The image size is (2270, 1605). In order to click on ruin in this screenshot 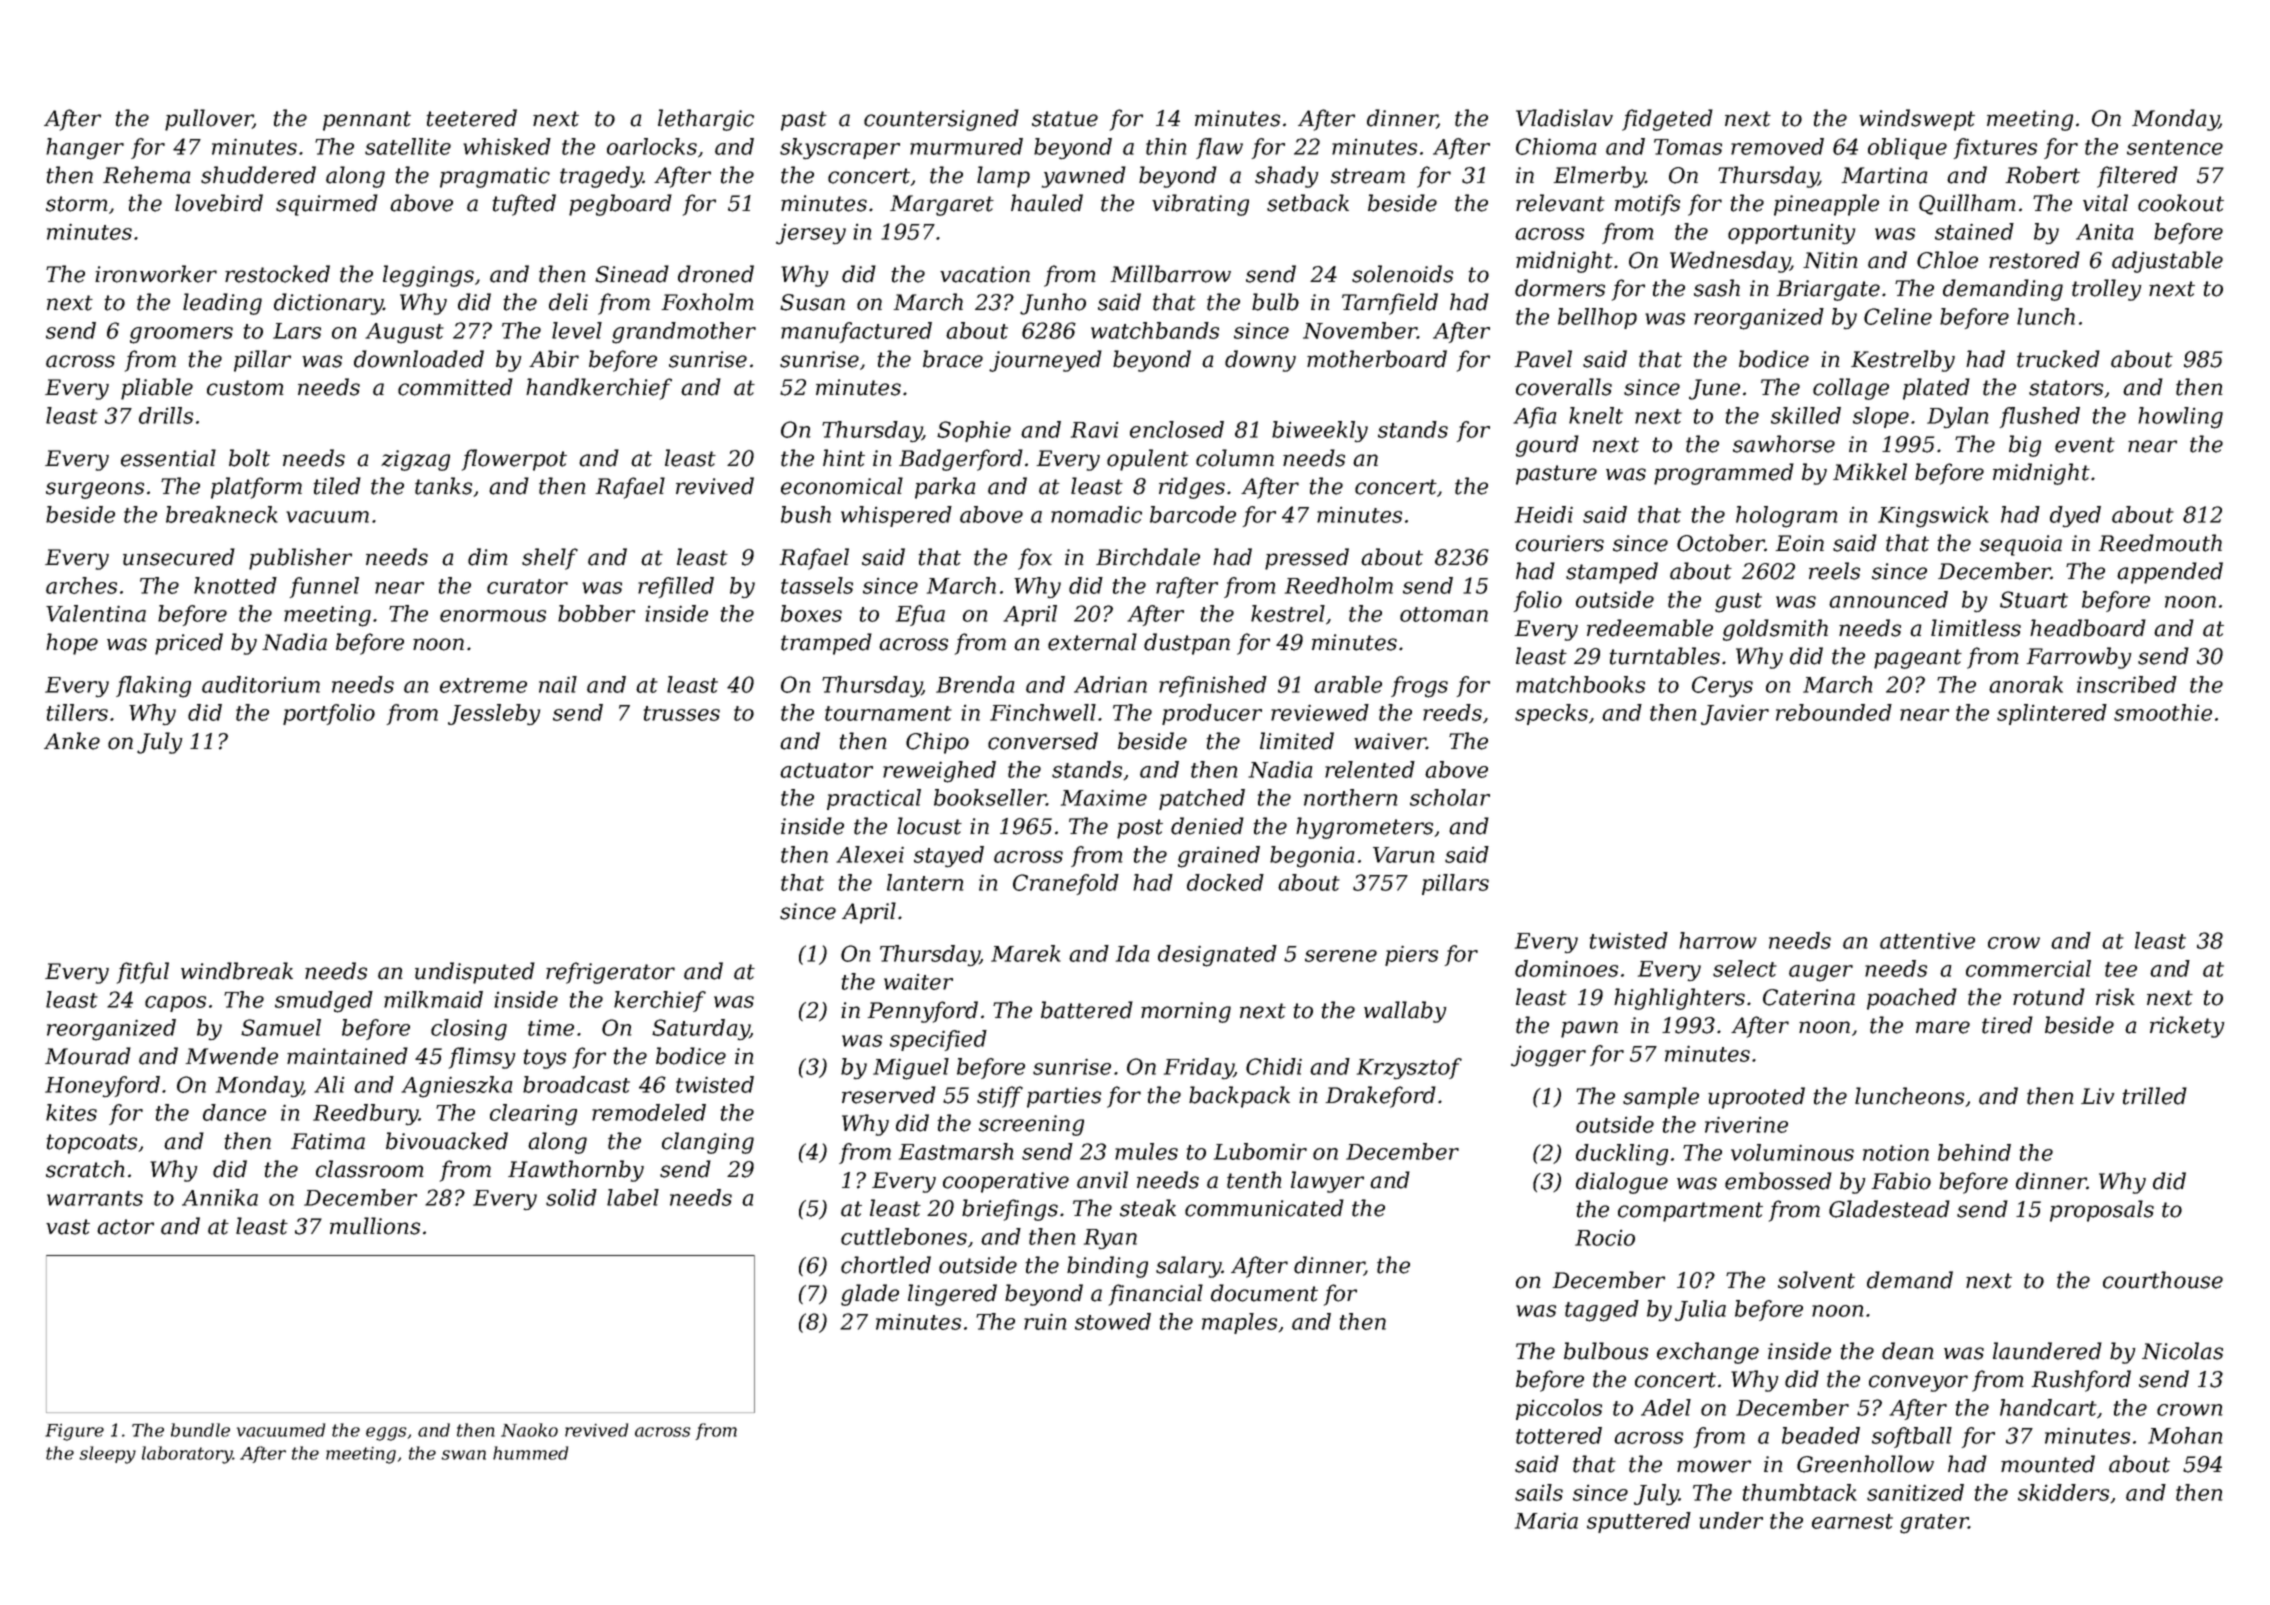, I will do `click(1045, 1321)`.
